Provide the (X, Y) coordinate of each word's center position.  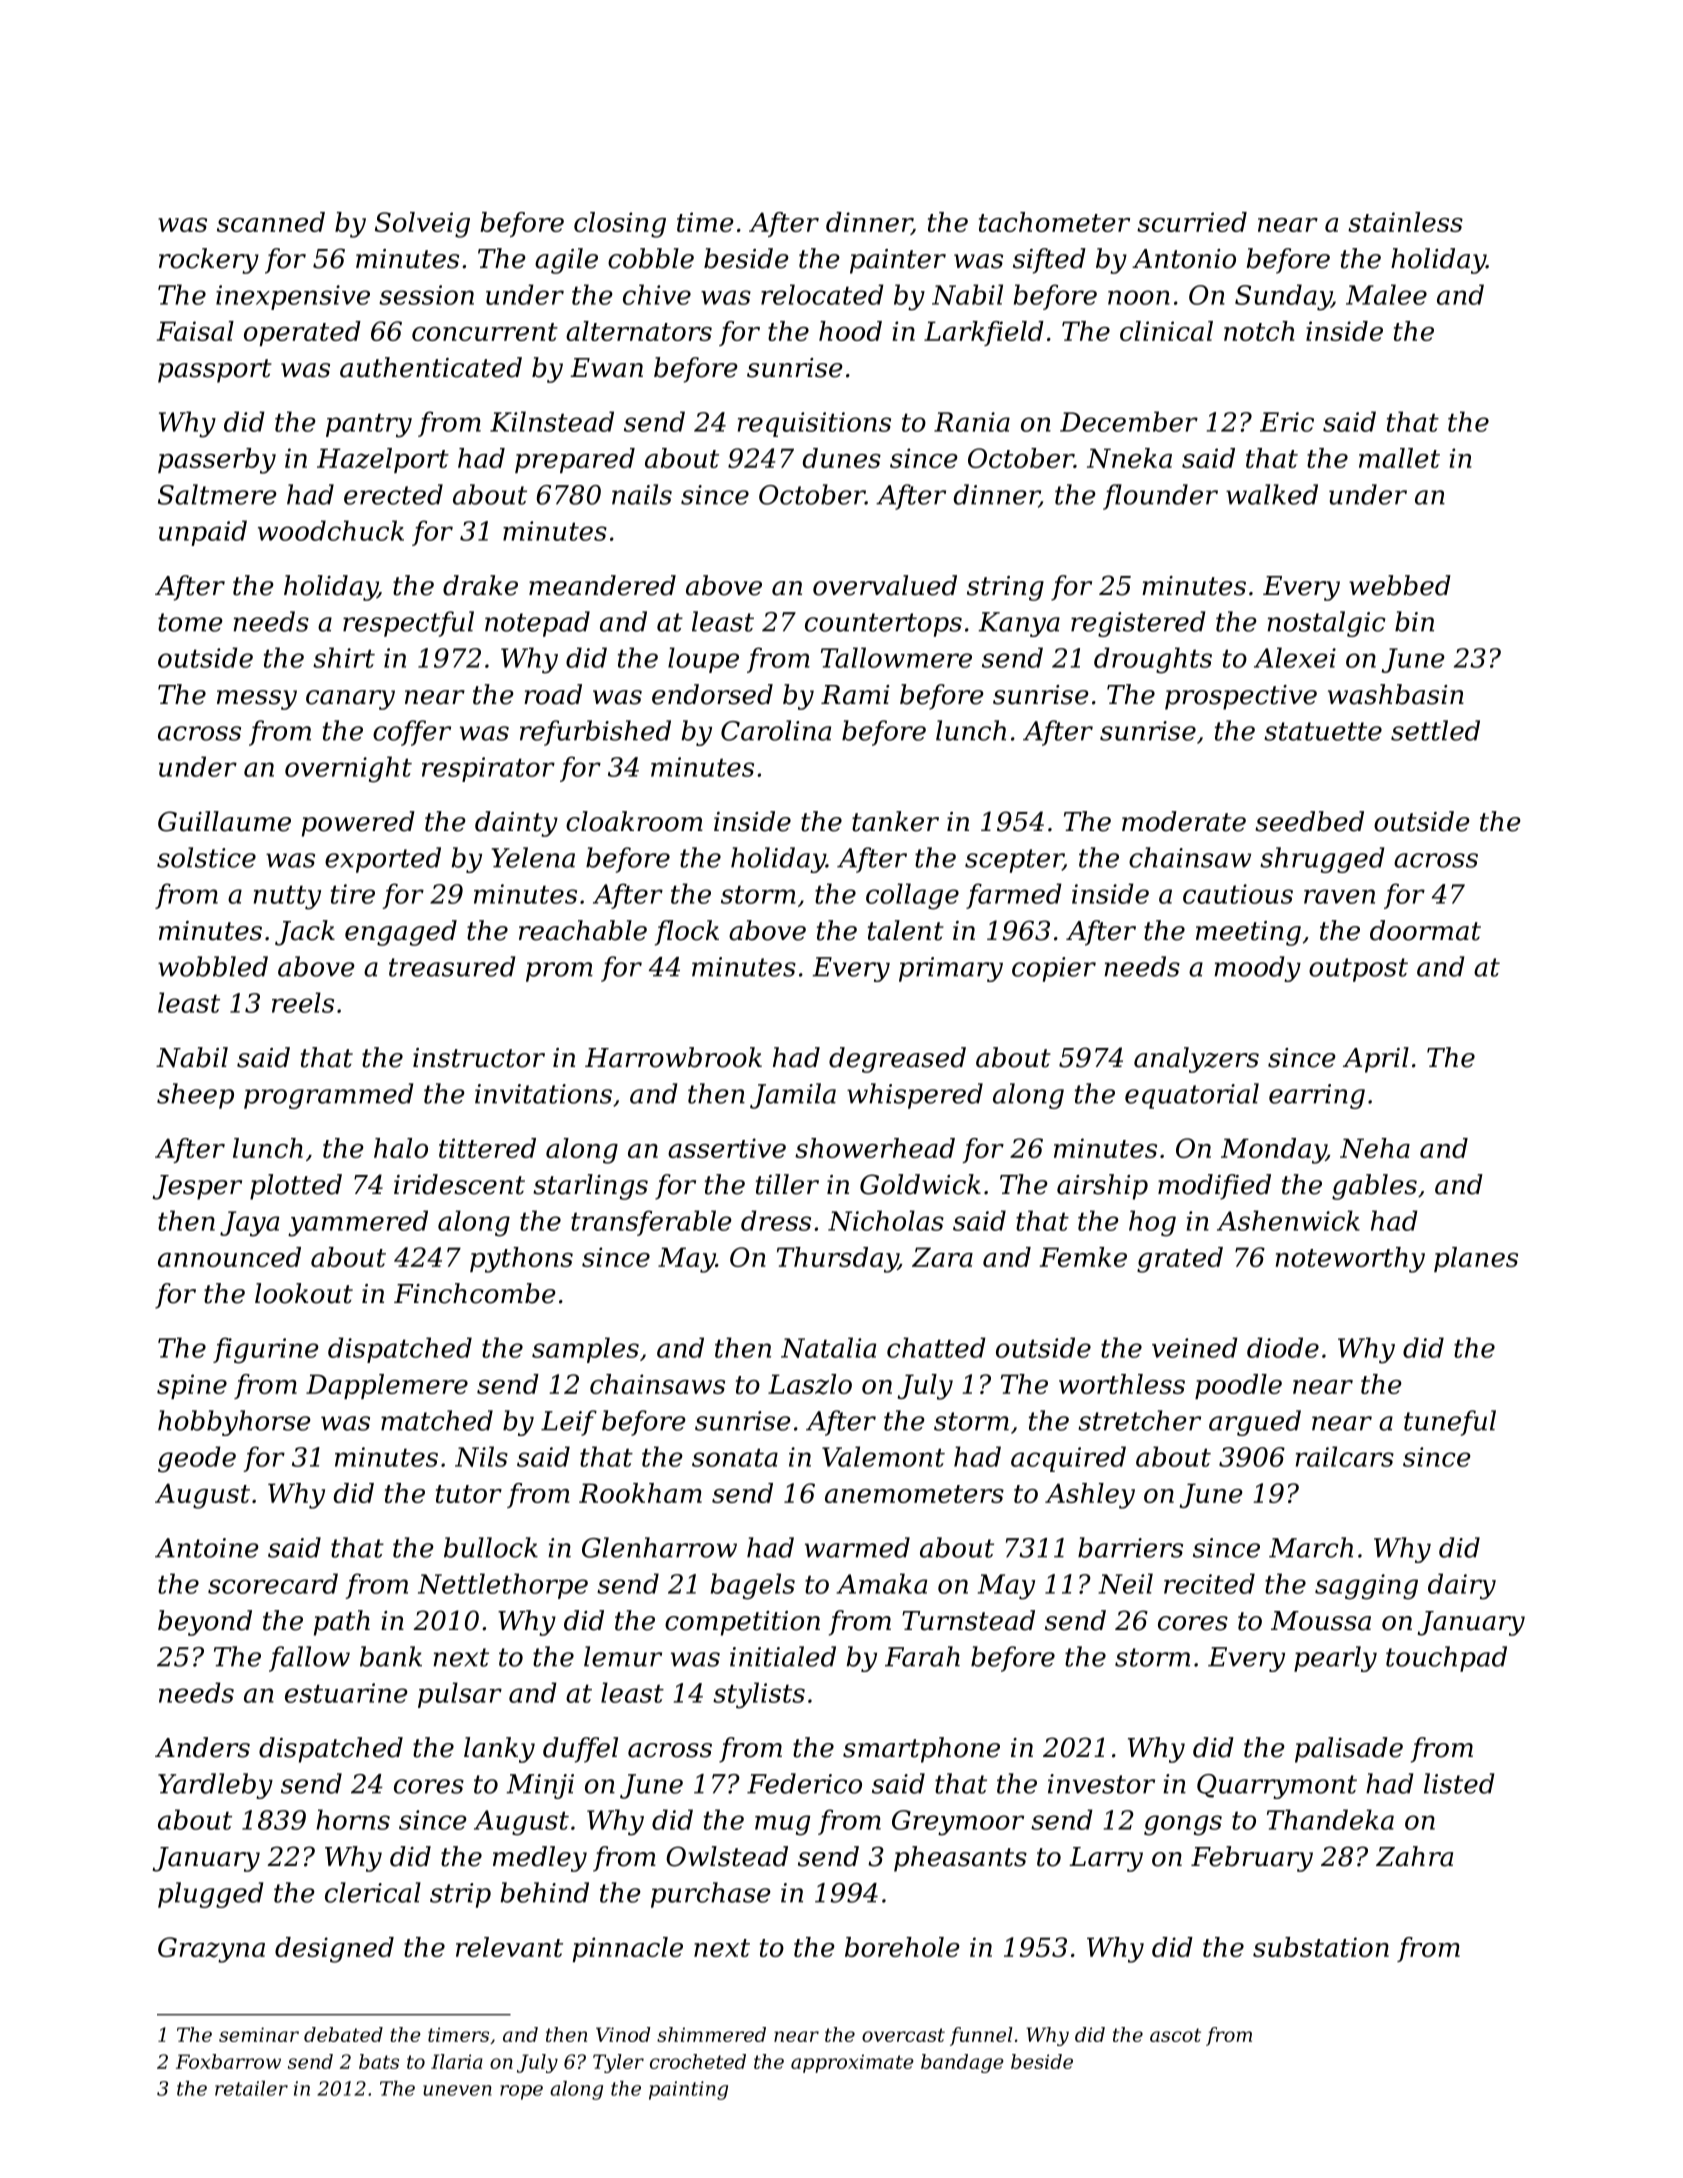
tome (190, 622)
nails (642, 494)
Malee (1386, 294)
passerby (217, 461)
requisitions (814, 424)
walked (1272, 494)
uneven (457, 2090)
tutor (469, 1494)
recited (1209, 1583)
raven (1339, 896)
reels (303, 1002)
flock (687, 933)
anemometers (914, 1494)
